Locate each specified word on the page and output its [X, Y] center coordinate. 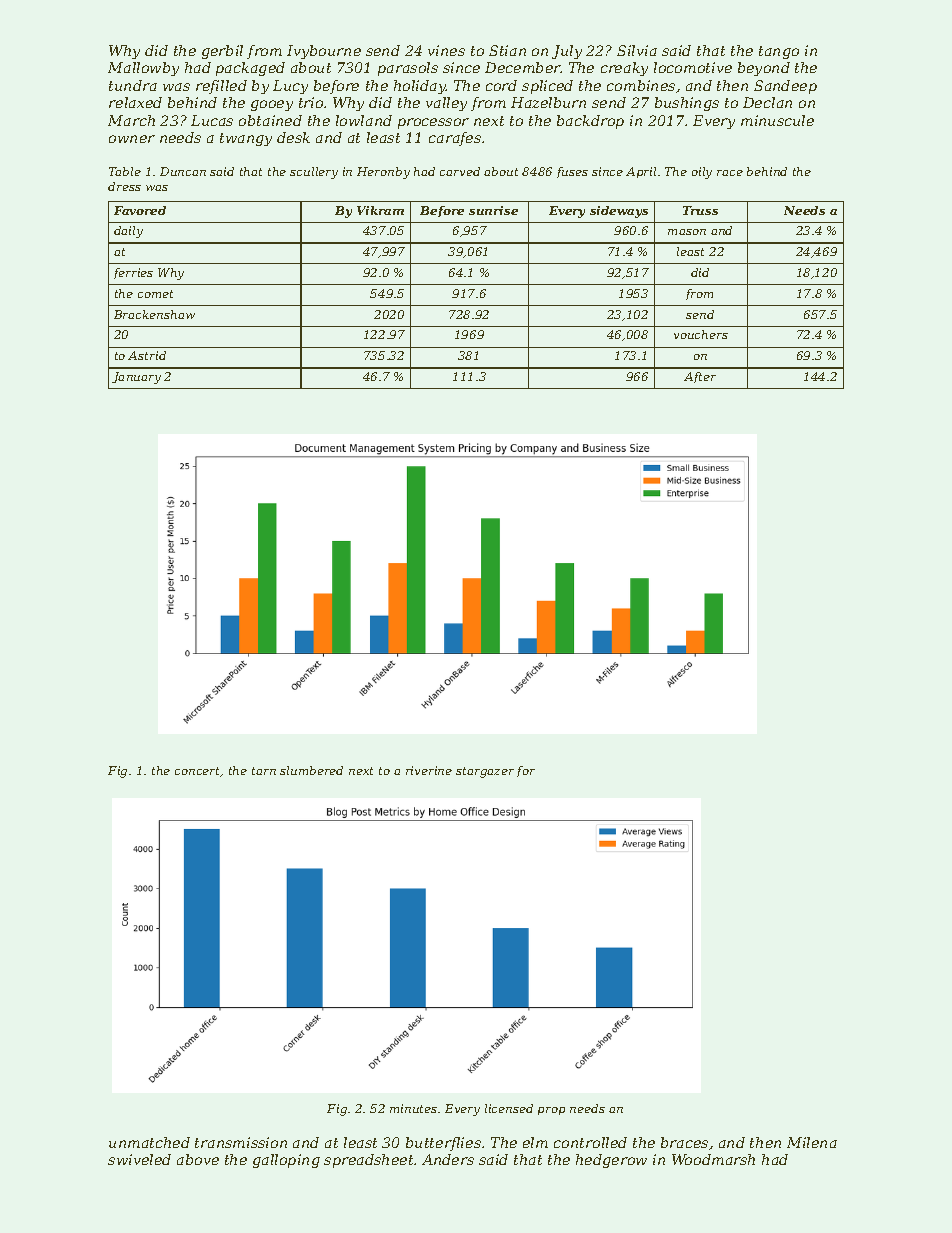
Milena [812, 1142]
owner [132, 139]
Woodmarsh [713, 1159]
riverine [429, 770]
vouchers [701, 334]
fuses [572, 172]
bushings [687, 104]
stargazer [485, 772]
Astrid [147, 355]
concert [198, 772]
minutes [413, 1108]
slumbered [311, 770]
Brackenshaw [154, 314]
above [198, 1159]
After [700, 377]
